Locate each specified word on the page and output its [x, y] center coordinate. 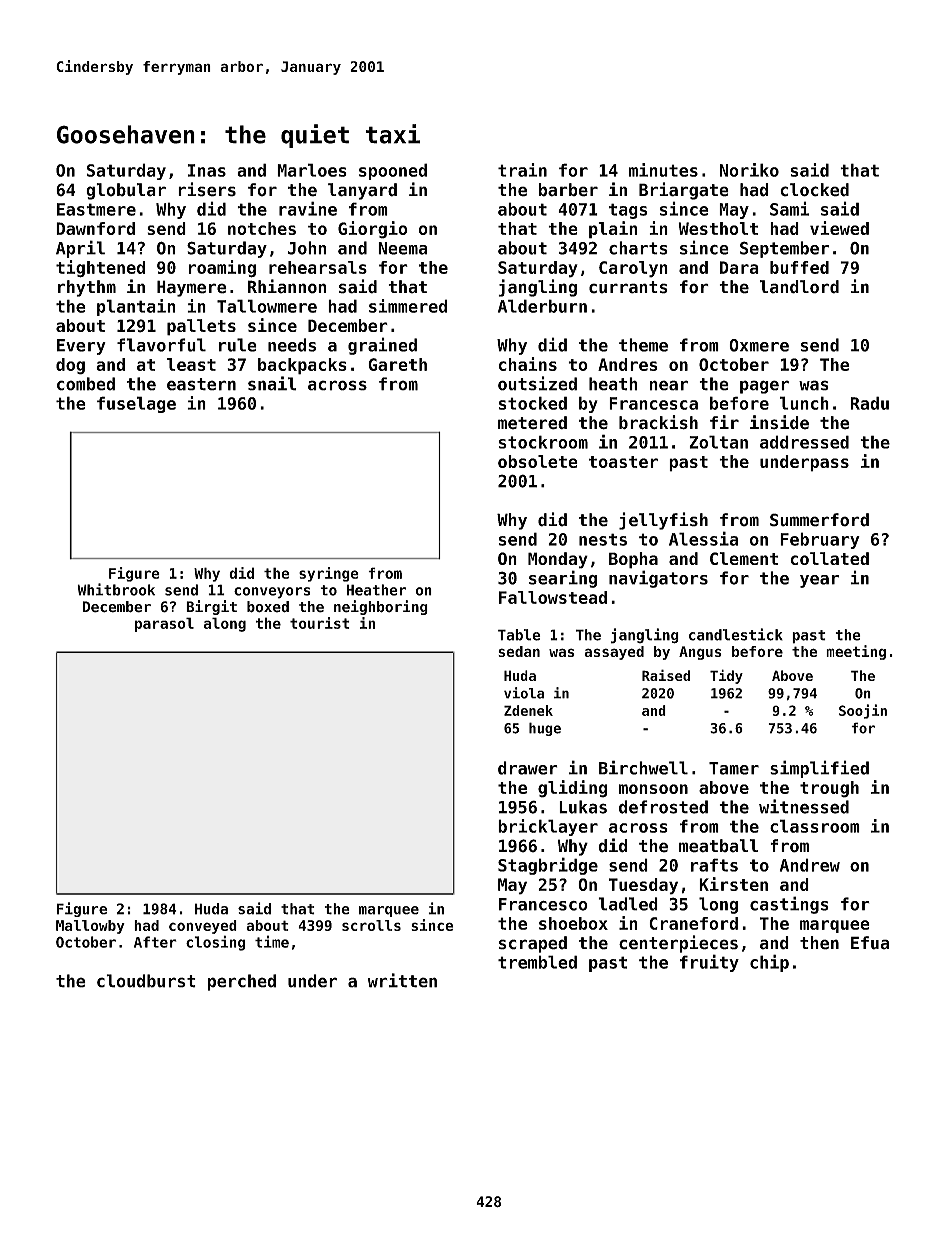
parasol [164, 624]
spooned [393, 171]
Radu [870, 403]
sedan [519, 651]
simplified [819, 769]
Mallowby [90, 927]
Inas [207, 170]
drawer [528, 768]
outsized [537, 383]
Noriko [749, 170]
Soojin [863, 711]
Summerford [819, 520]
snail [272, 383]
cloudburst [146, 981]
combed [86, 384]
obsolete [538, 461]
